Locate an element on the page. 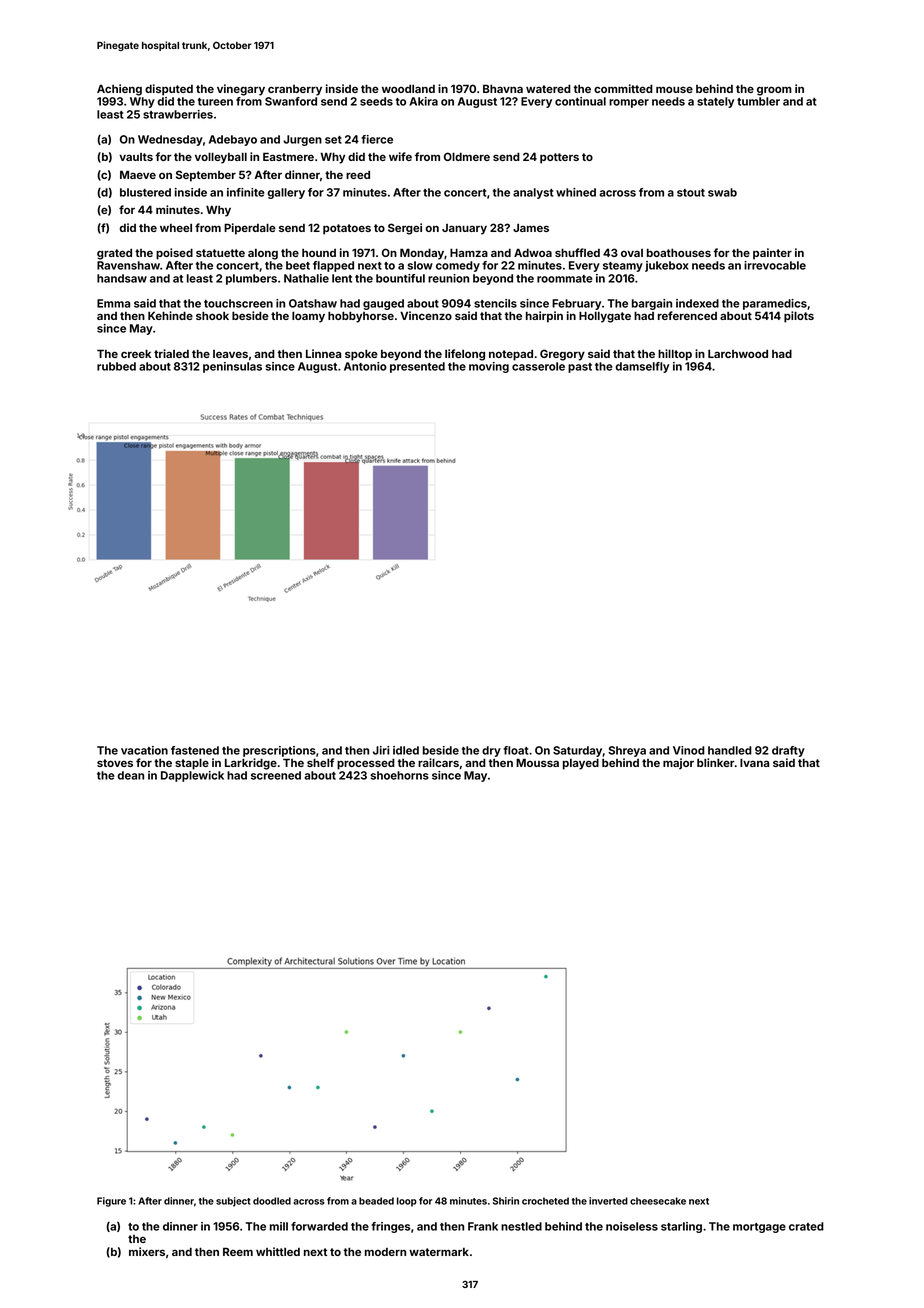 The image size is (924, 1308). mixers is located at coordinates (147, 1251).
